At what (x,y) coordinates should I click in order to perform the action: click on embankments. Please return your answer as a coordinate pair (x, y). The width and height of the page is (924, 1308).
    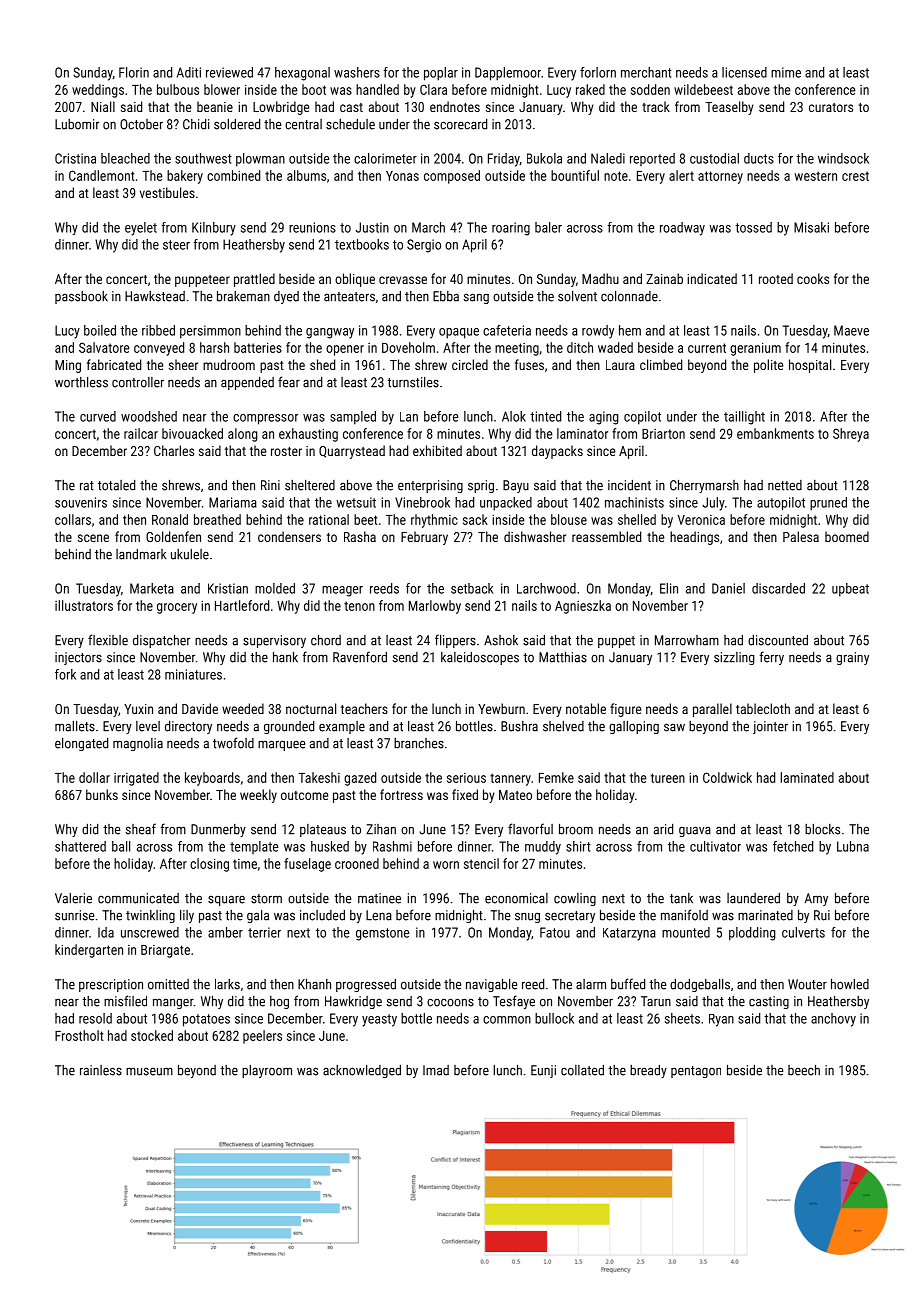
    Looking at the image, I should click on (775, 433).
